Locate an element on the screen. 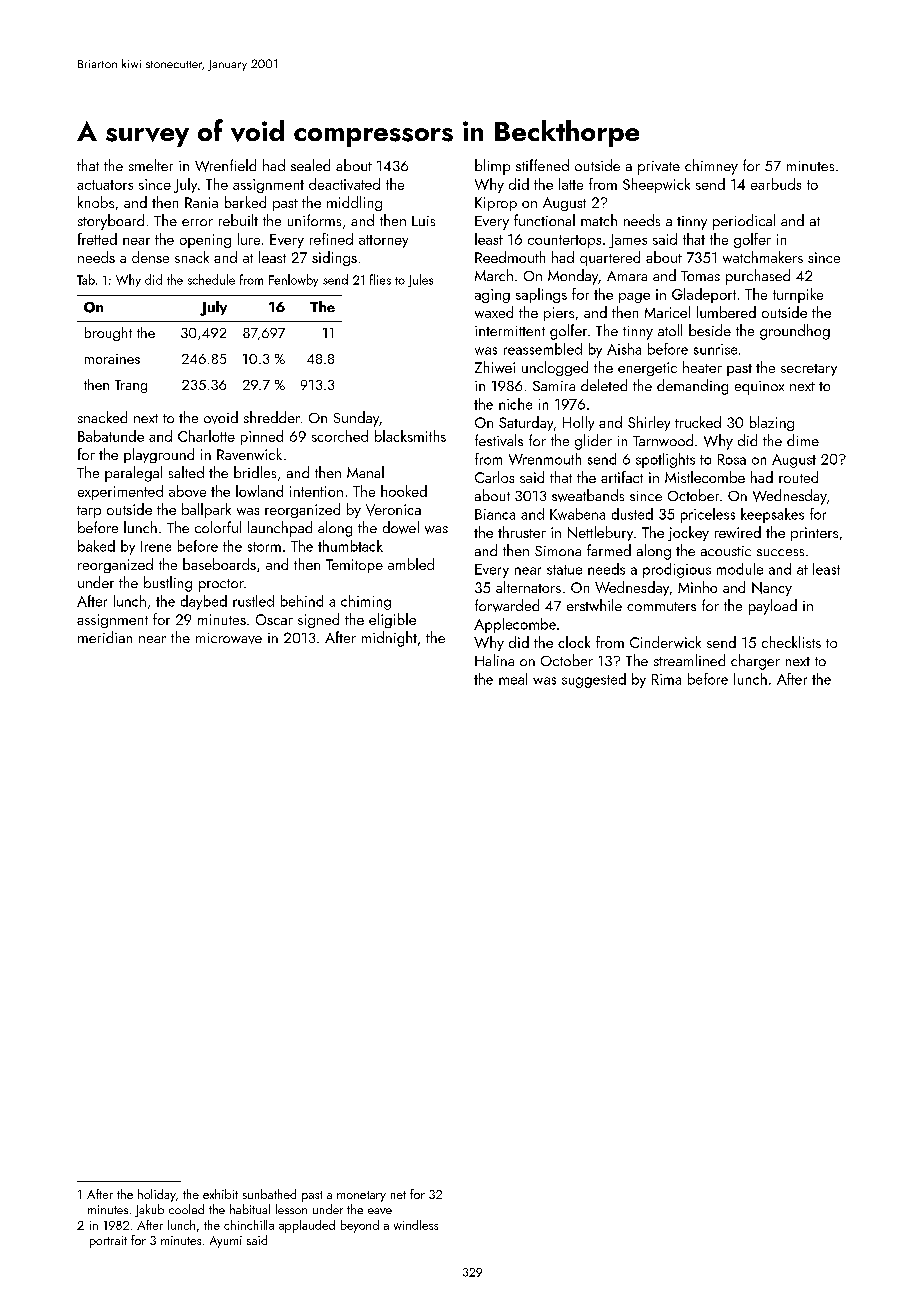  blimp is located at coordinates (492, 167).
